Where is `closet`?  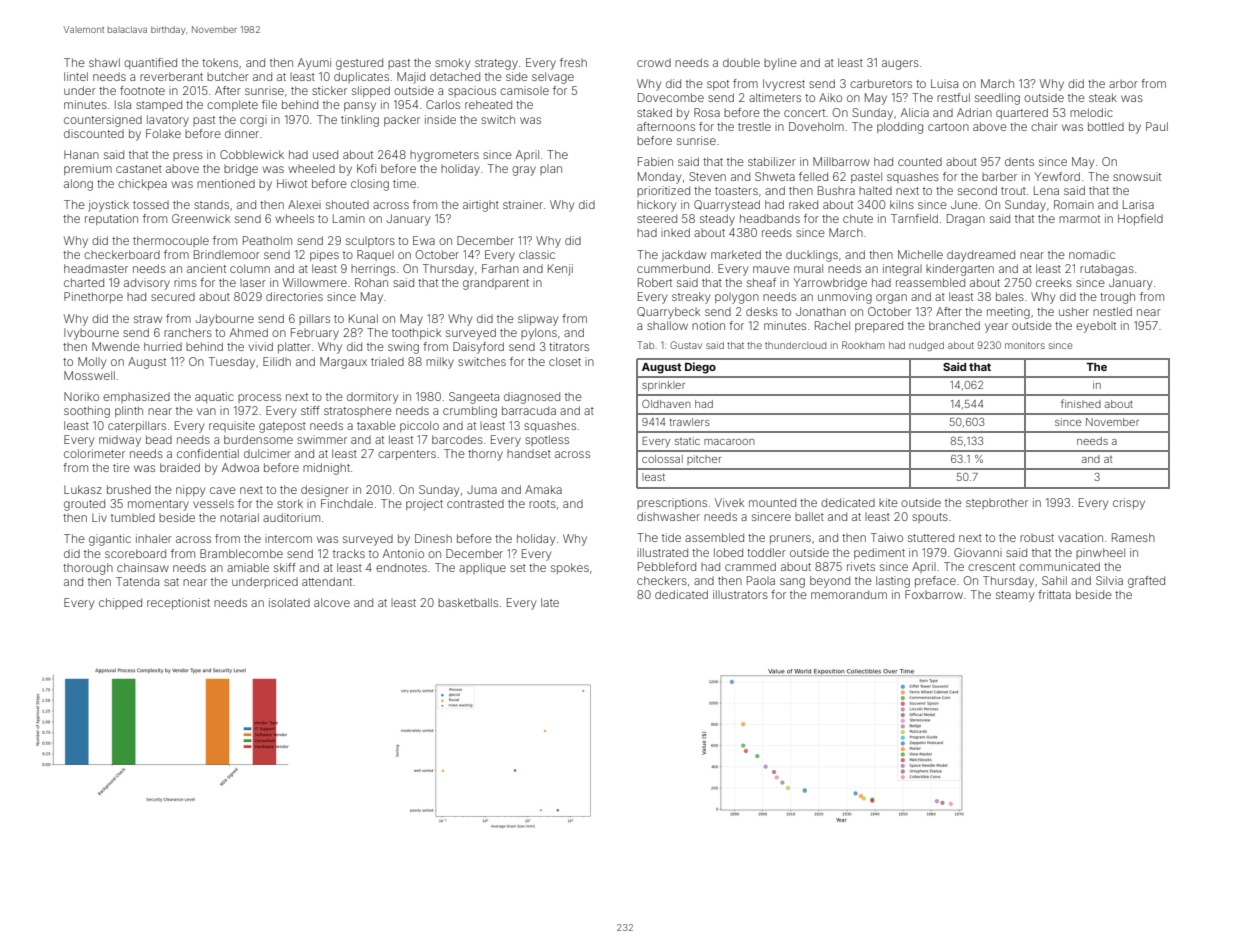
closet is located at coordinates (565, 361).
